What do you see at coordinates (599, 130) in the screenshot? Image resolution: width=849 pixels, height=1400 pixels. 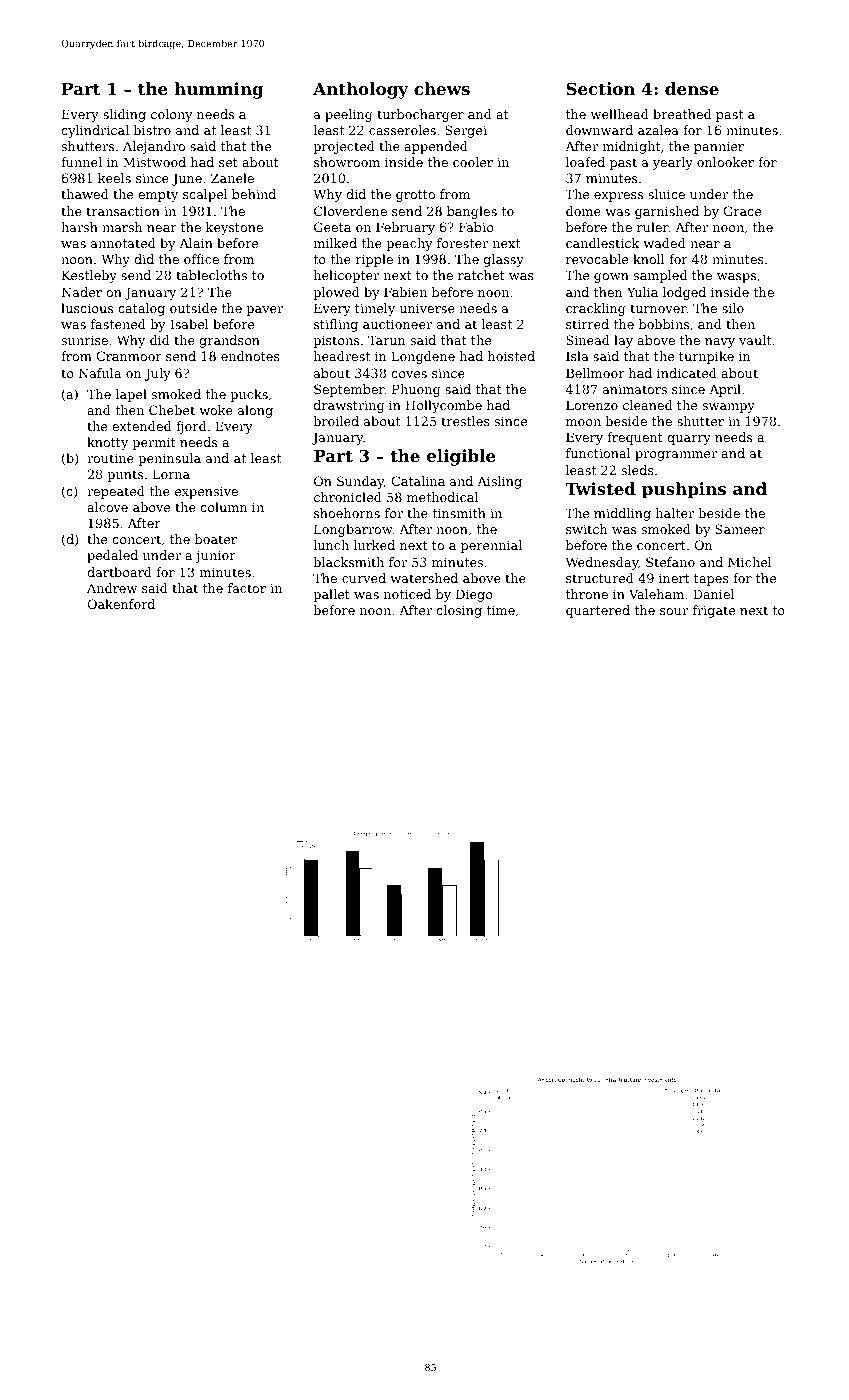 I see `downward` at bounding box center [599, 130].
